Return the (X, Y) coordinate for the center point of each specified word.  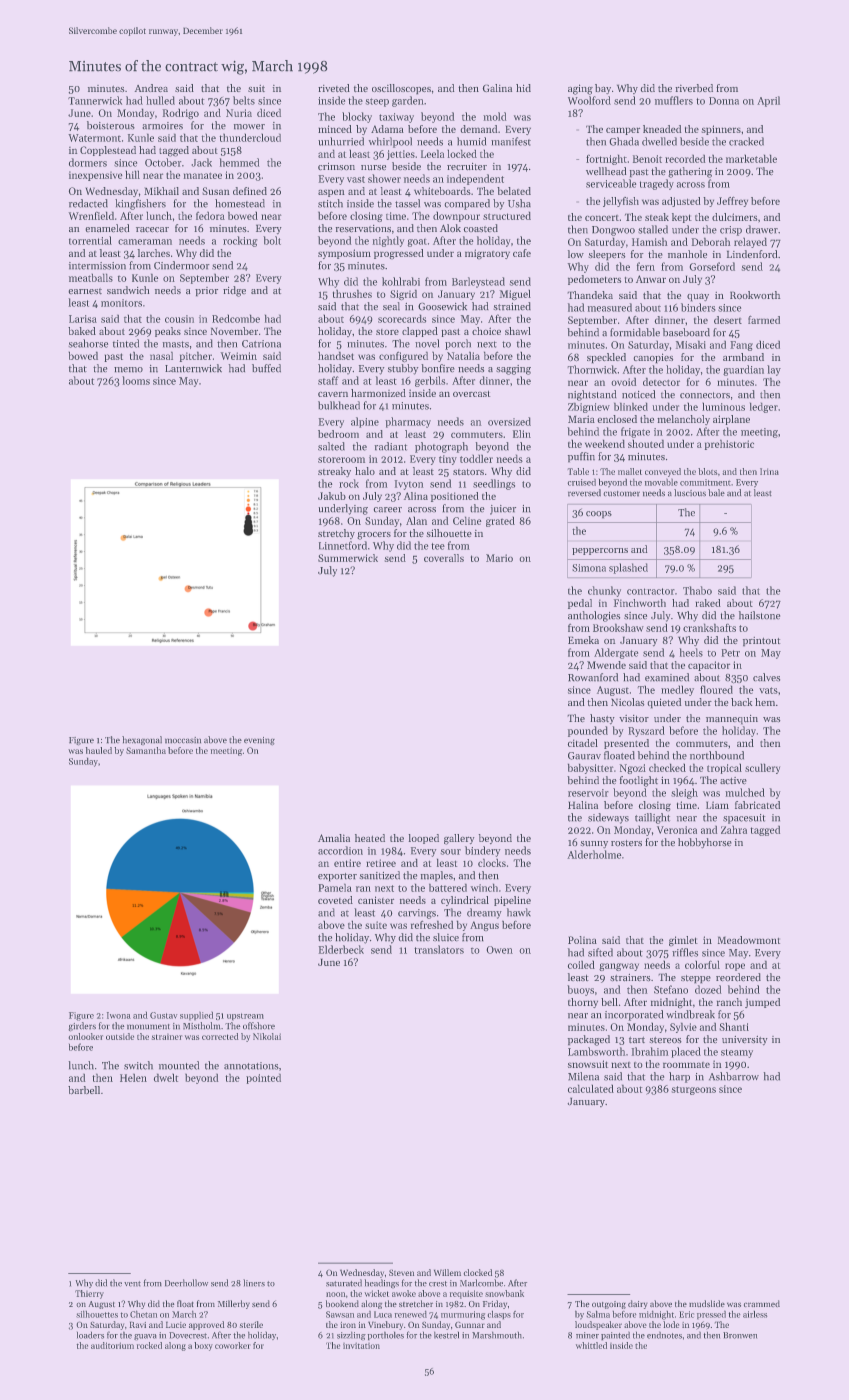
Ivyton (409, 485)
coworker (233, 1345)
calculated (591, 1088)
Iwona (119, 1015)
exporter (337, 877)
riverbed (694, 88)
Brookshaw (618, 627)
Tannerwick (95, 100)
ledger (764, 407)
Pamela (335, 887)
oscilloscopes (401, 89)
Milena (583, 1076)
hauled (99, 750)
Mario (499, 558)
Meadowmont (749, 940)
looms (136, 380)
